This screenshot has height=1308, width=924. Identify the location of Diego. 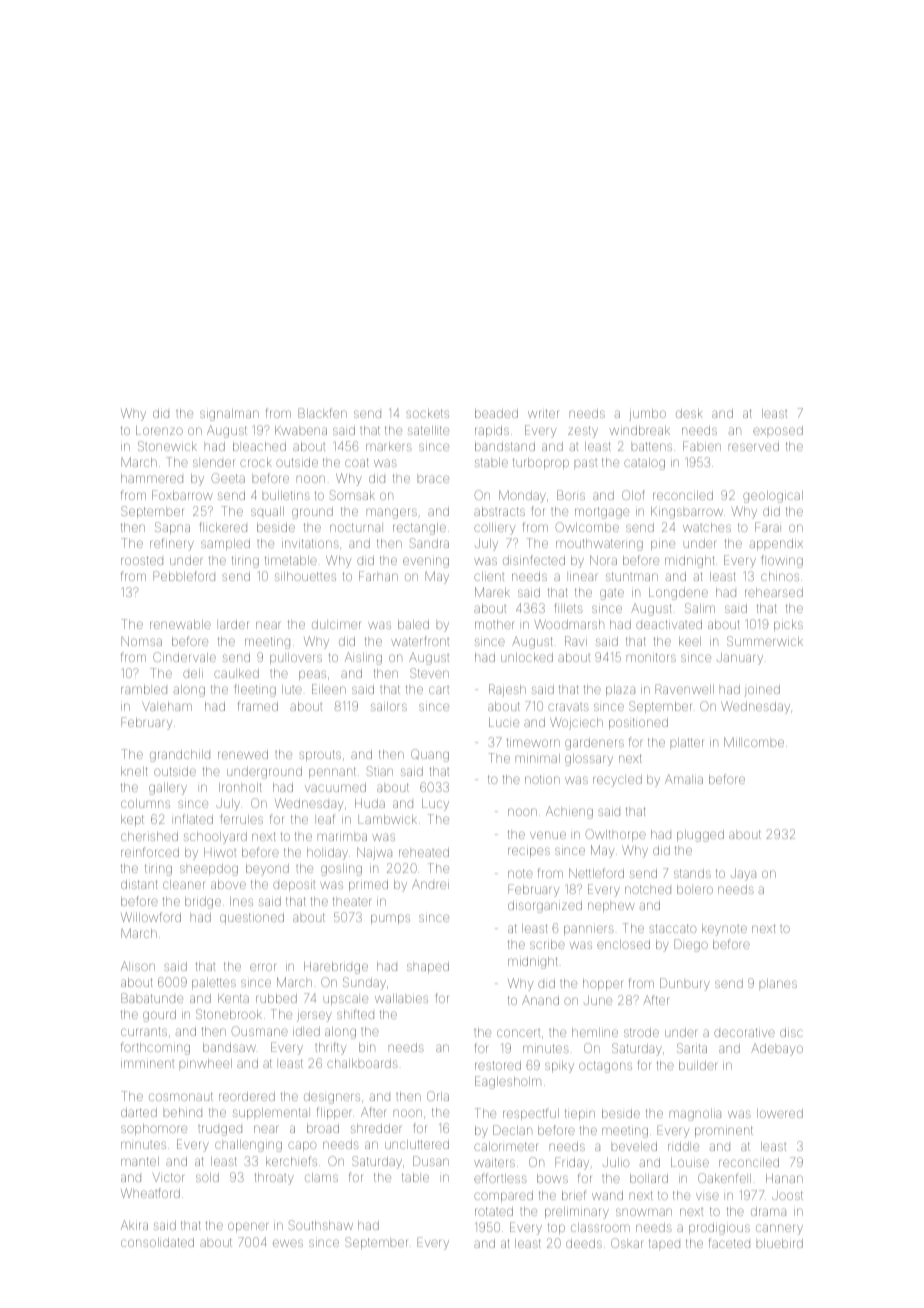
(691, 945).
